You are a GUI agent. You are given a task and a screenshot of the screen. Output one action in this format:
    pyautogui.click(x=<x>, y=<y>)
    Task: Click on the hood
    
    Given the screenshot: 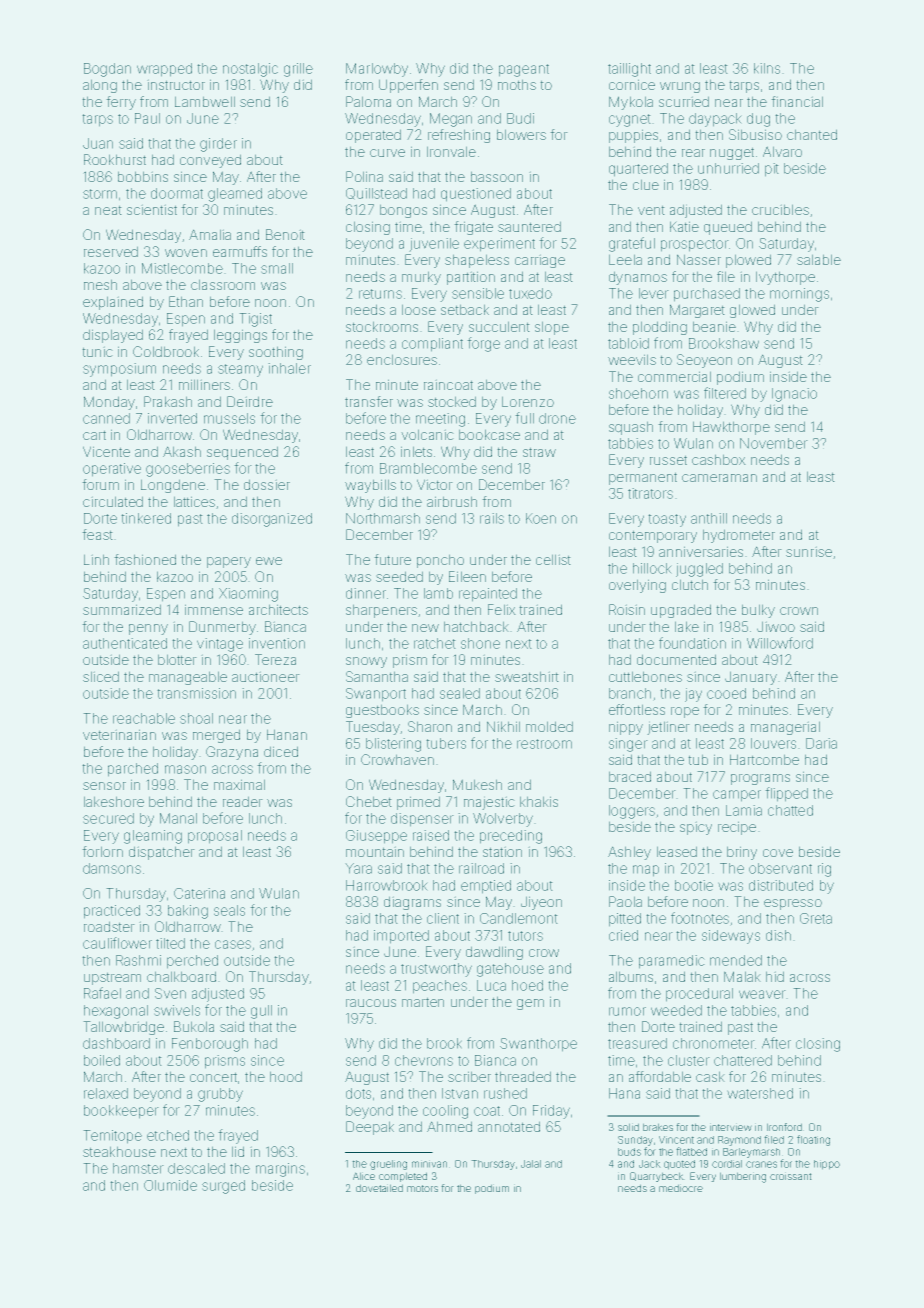 What is the action you would take?
    pyautogui.click(x=286, y=1076)
